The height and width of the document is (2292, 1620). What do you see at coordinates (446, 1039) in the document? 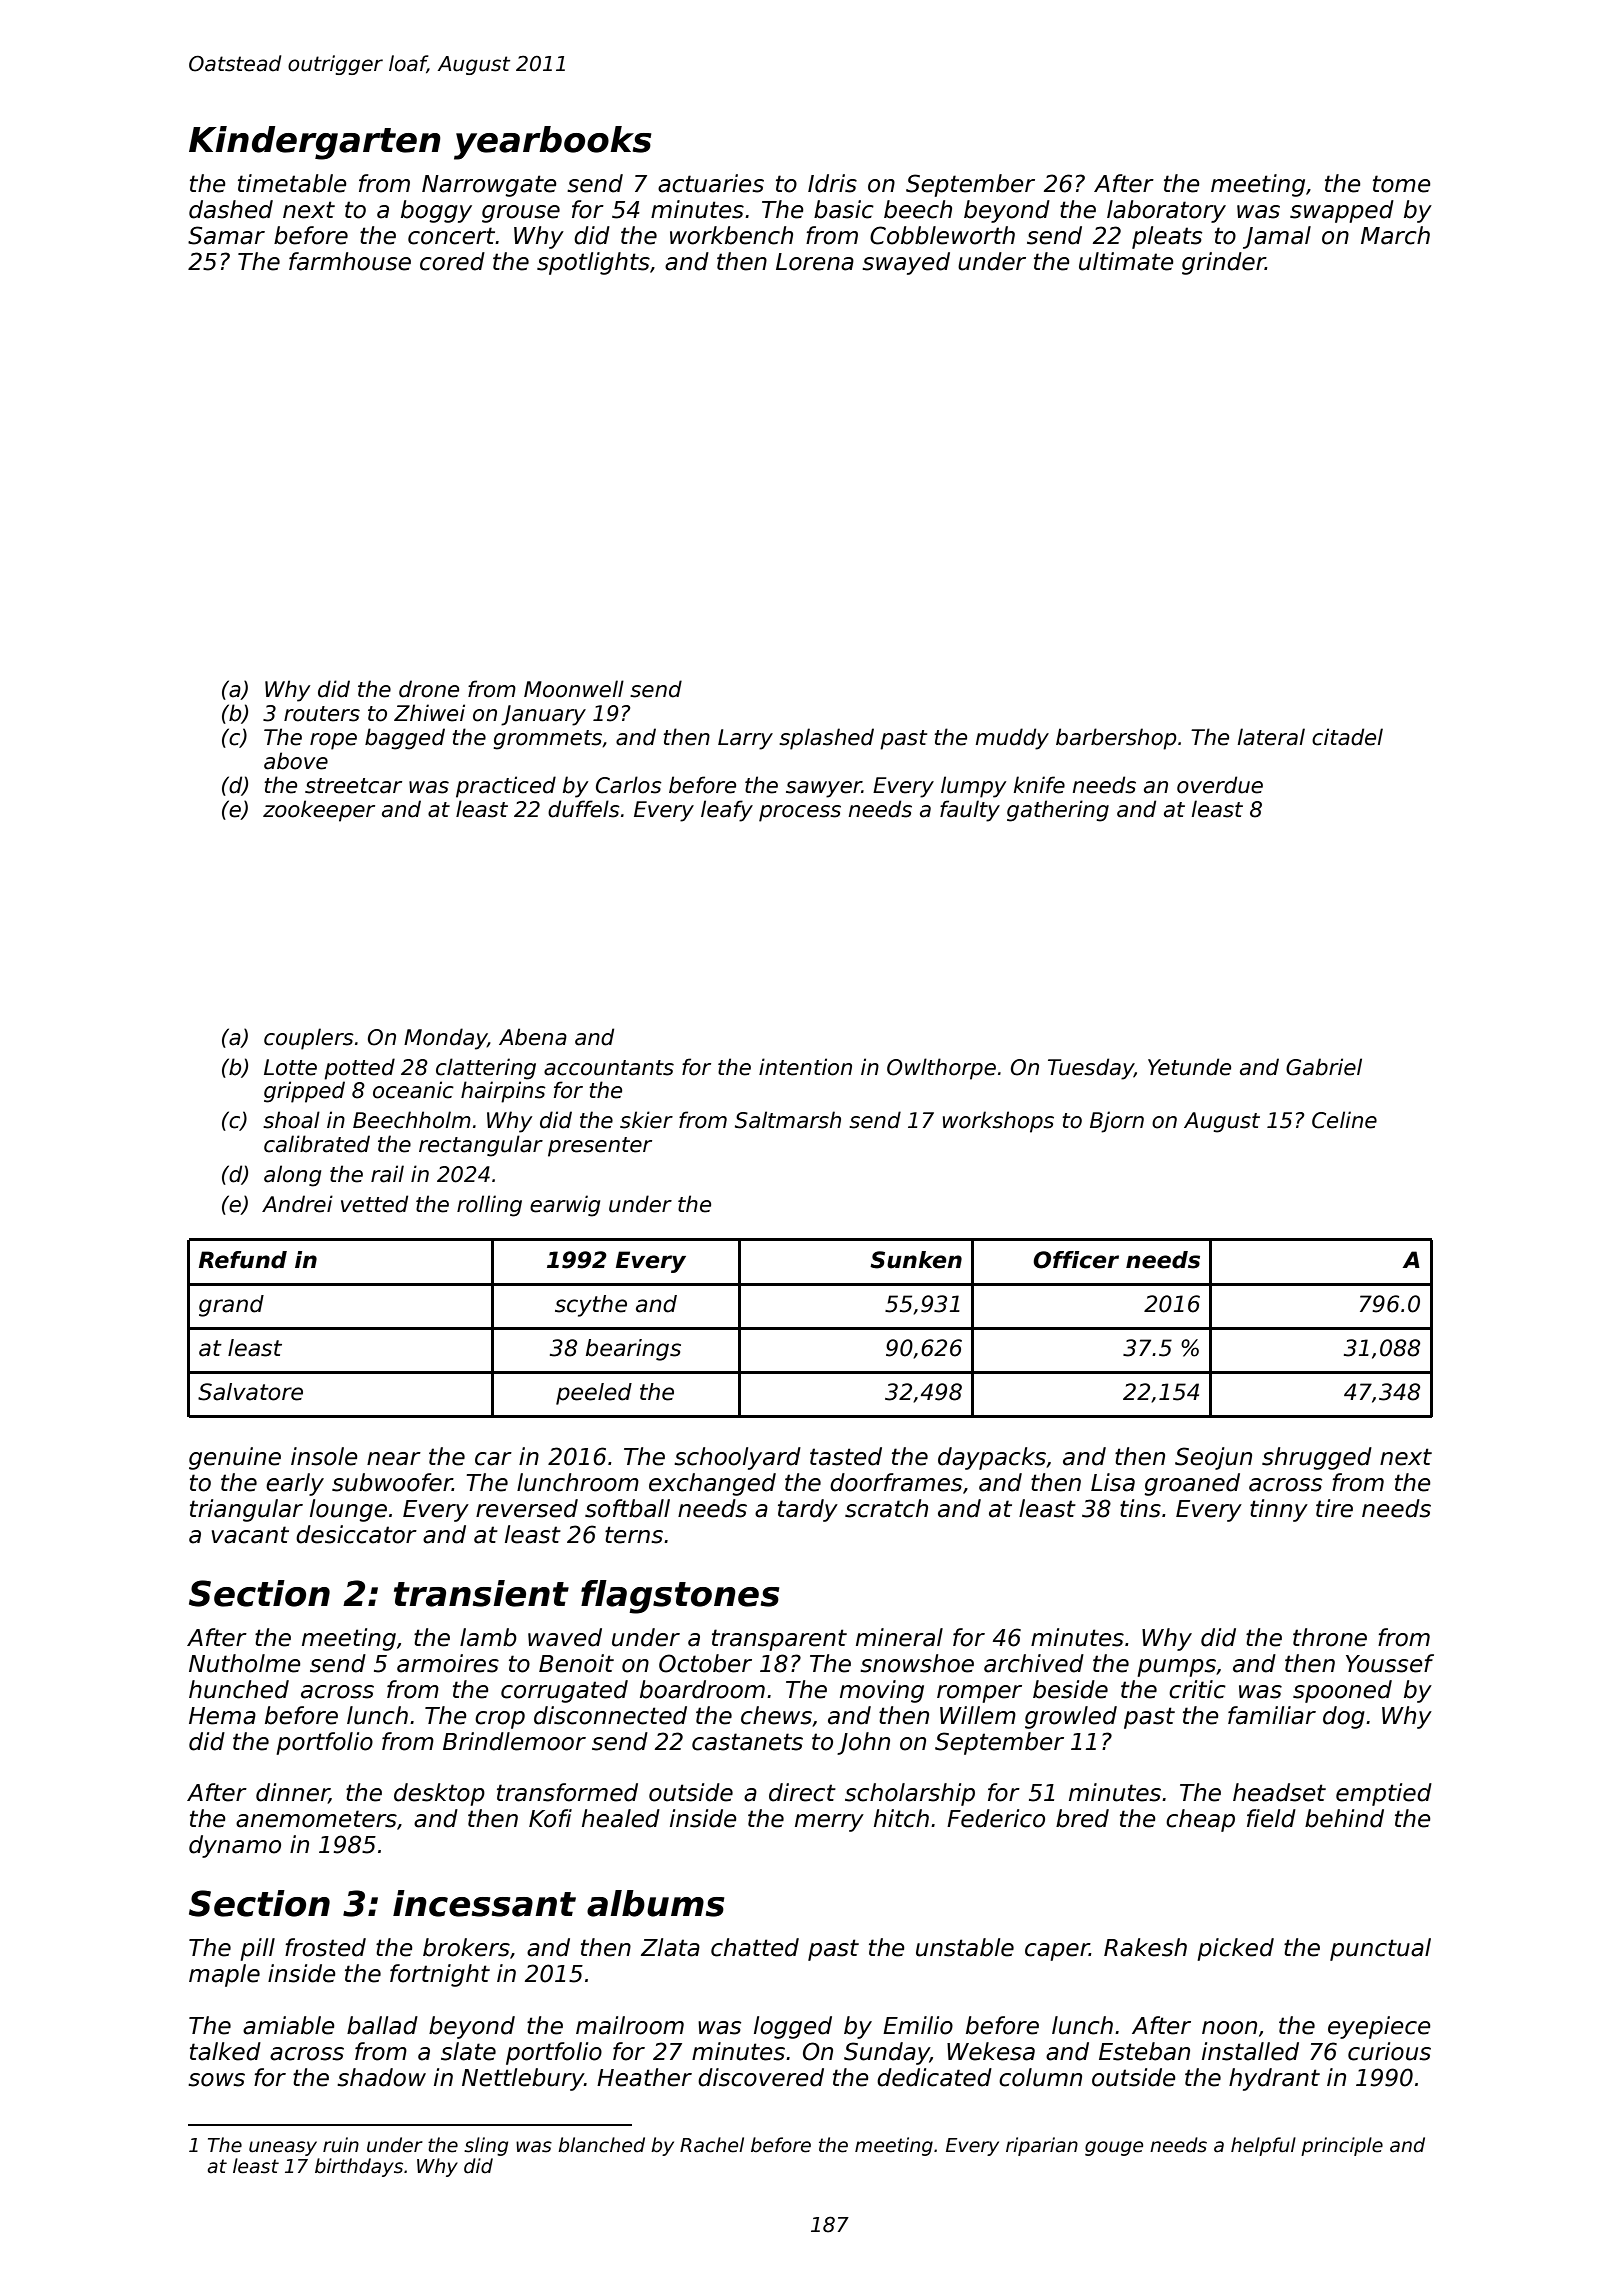
I see `Monday` at bounding box center [446, 1039].
